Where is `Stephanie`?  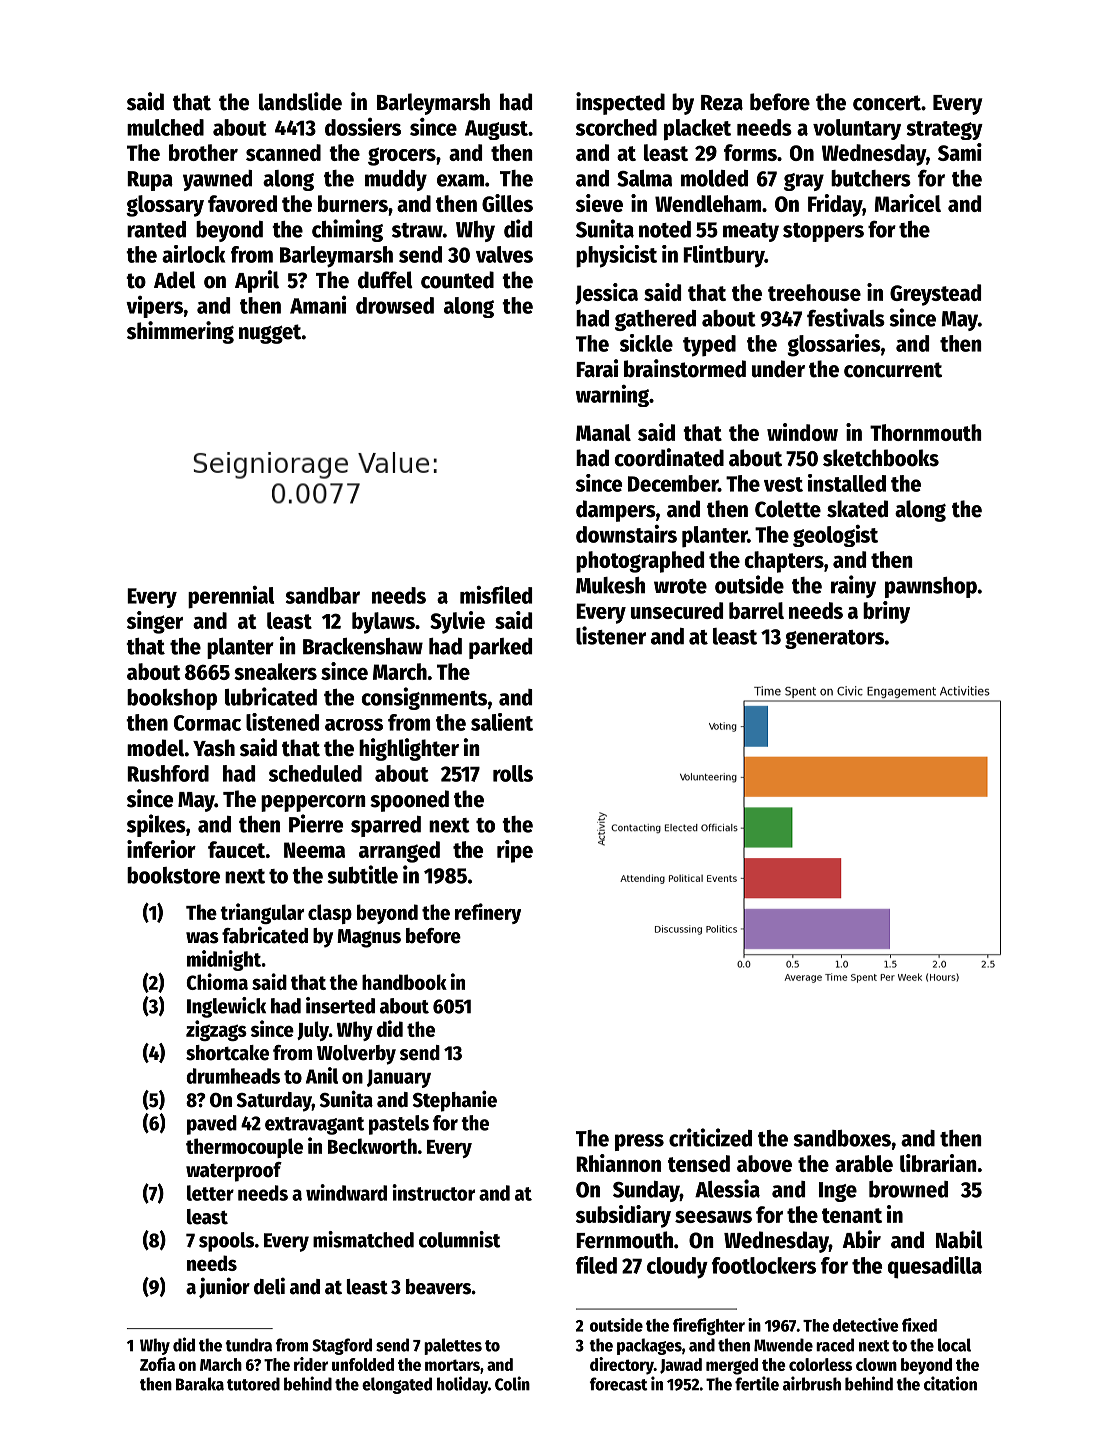 Stephanie is located at coordinates (455, 1101).
